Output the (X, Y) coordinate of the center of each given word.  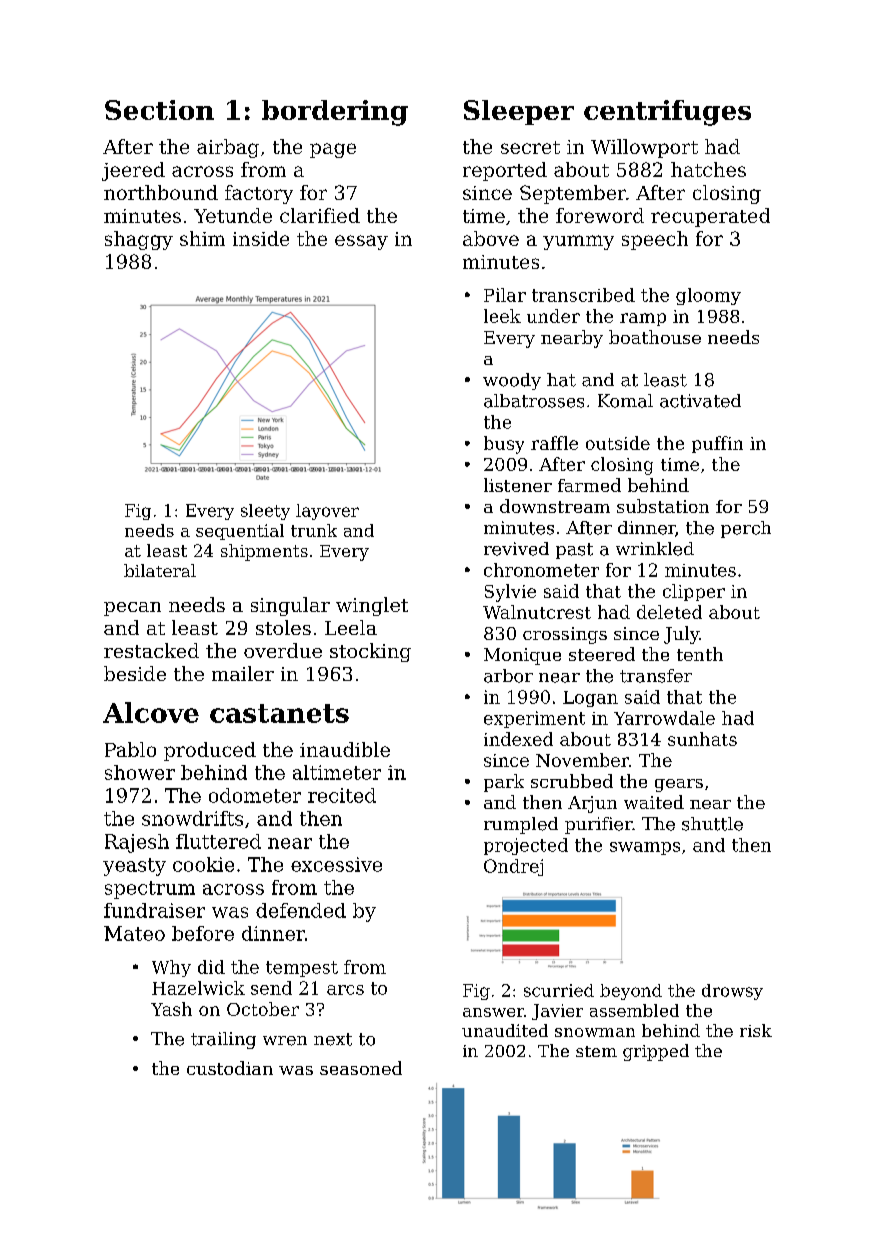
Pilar (505, 295)
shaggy (139, 240)
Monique (522, 656)
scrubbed (572, 781)
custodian (230, 1068)
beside (135, 673)
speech (655, 240)
